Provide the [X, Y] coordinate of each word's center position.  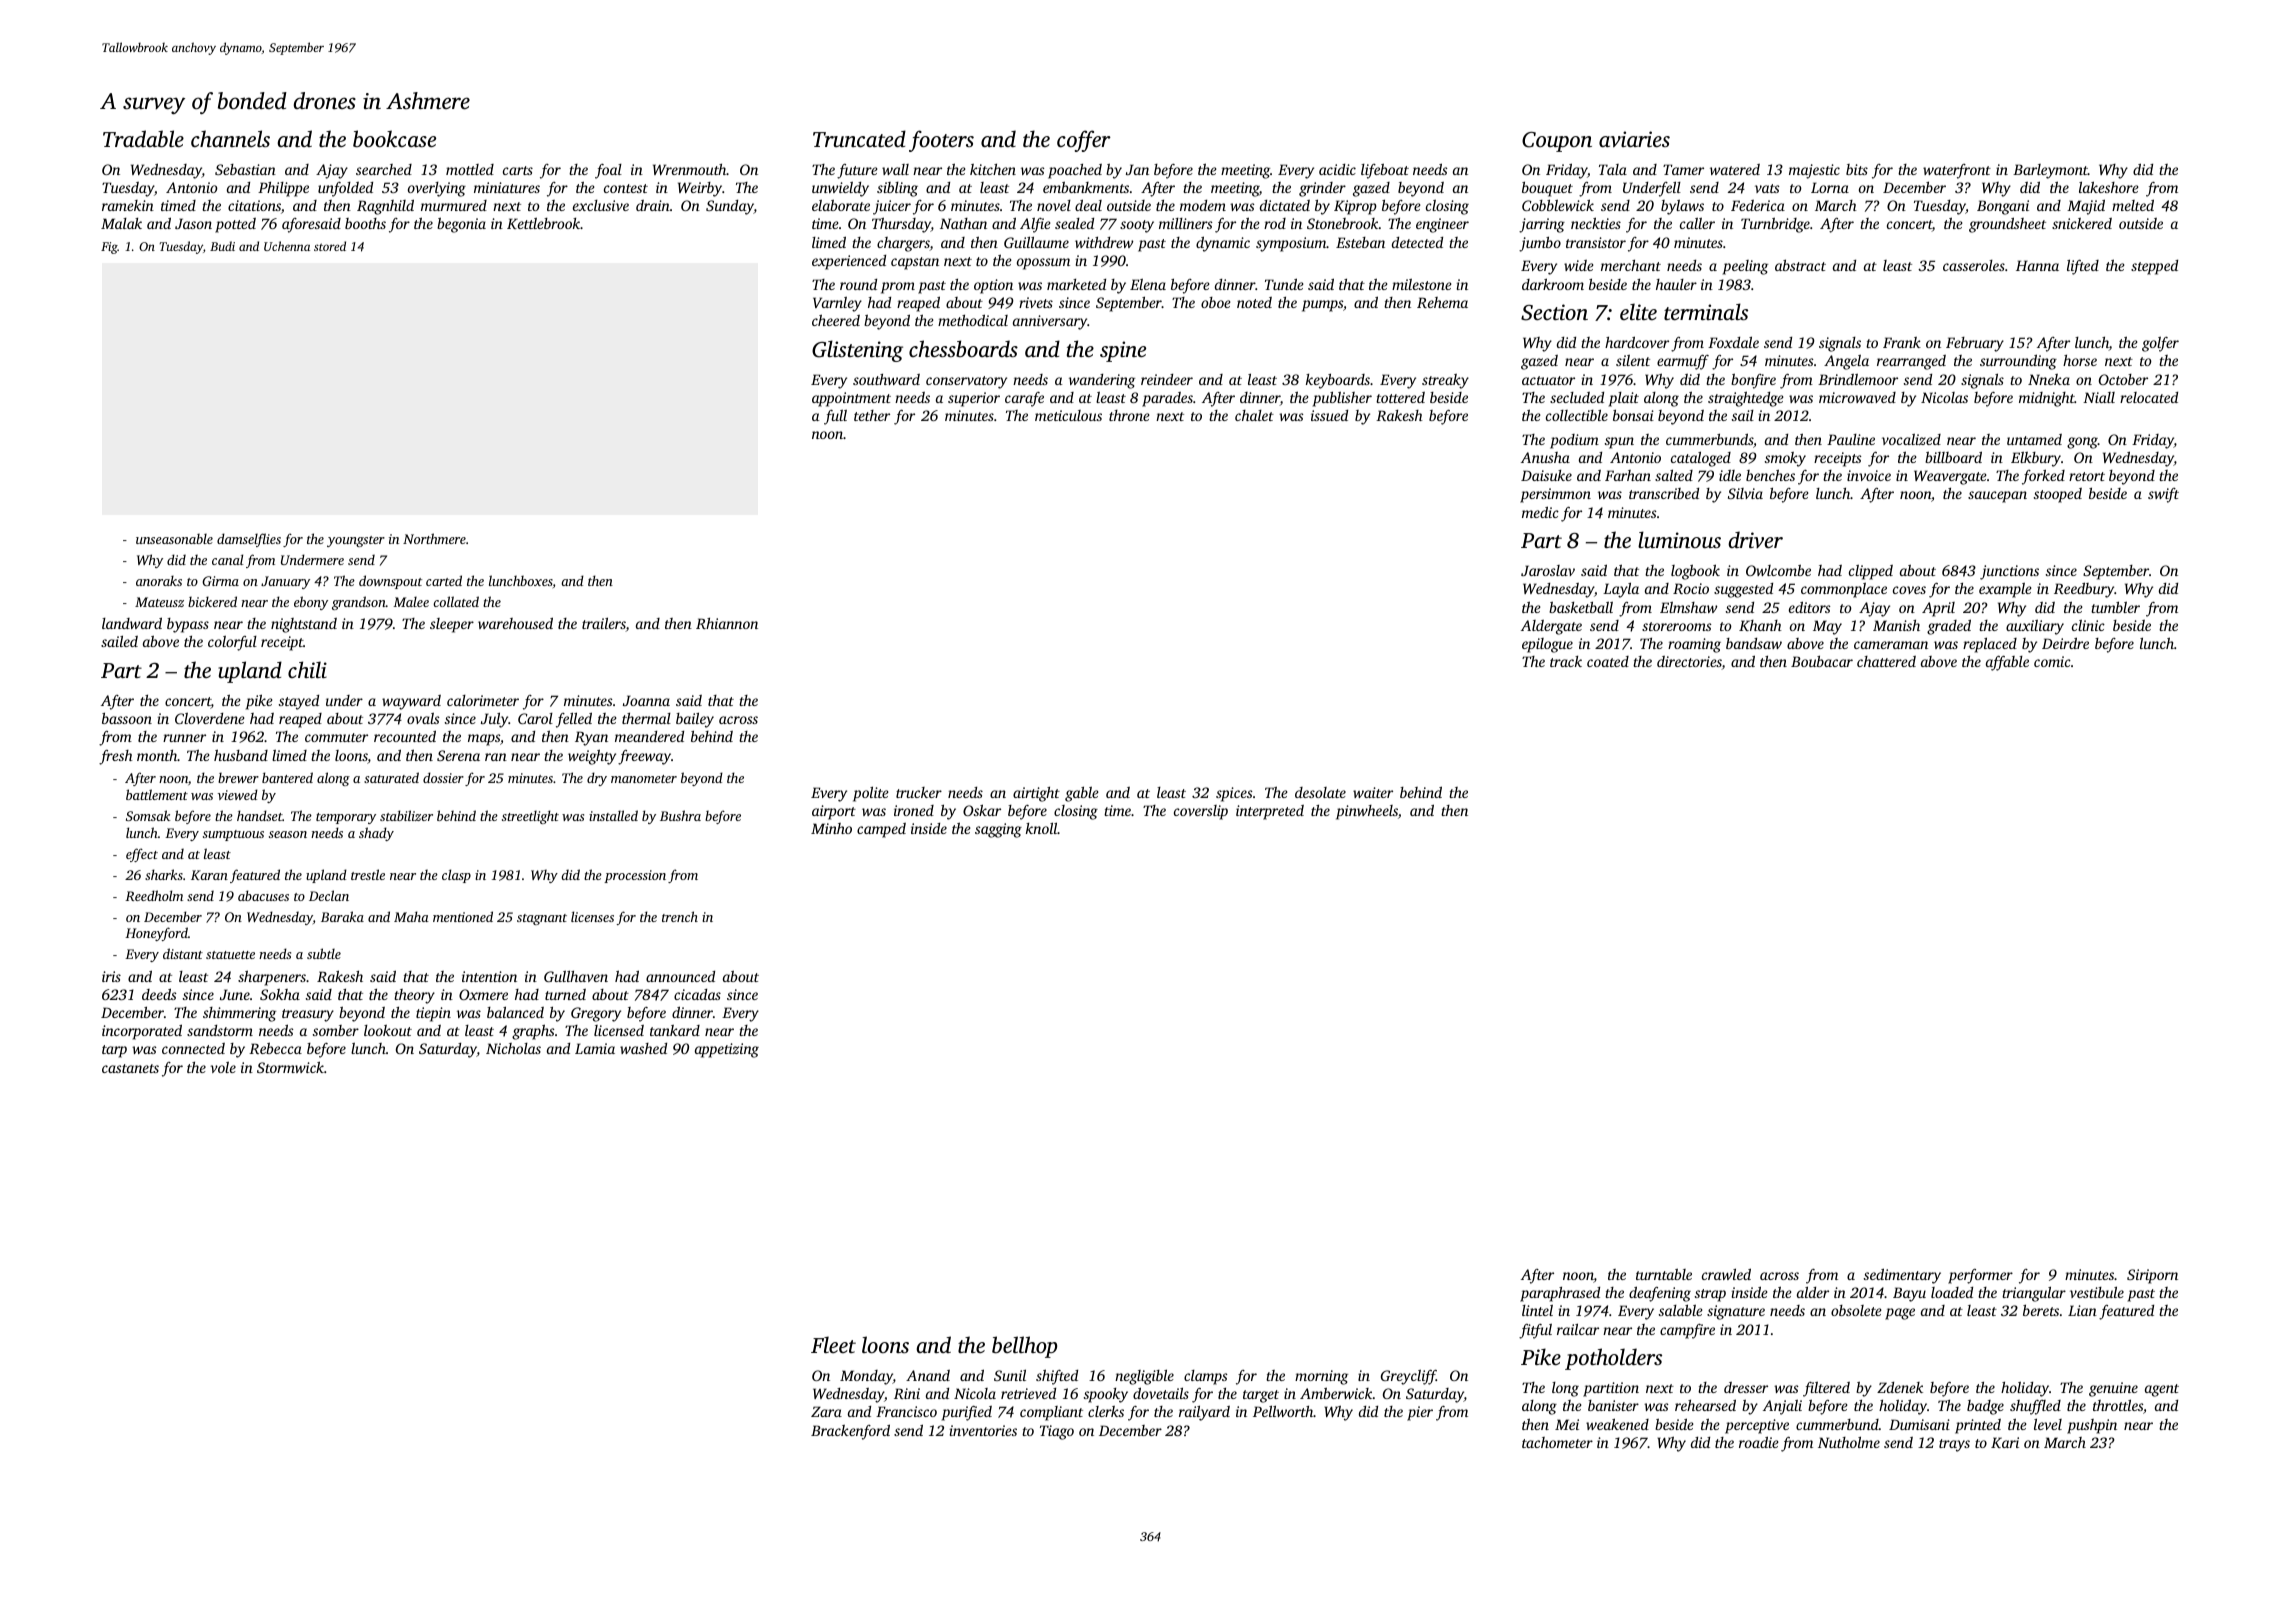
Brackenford [850, 1432]
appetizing [727, 1050]
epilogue [1547, 645]
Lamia [595, 1048]
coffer [1084, 141]
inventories [983, 1430]
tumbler [2115, 607]
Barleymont [2050, 171]
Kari [2005, 1442]
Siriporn [2152, 1276]
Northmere [434, 538]
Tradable [143, 138]
